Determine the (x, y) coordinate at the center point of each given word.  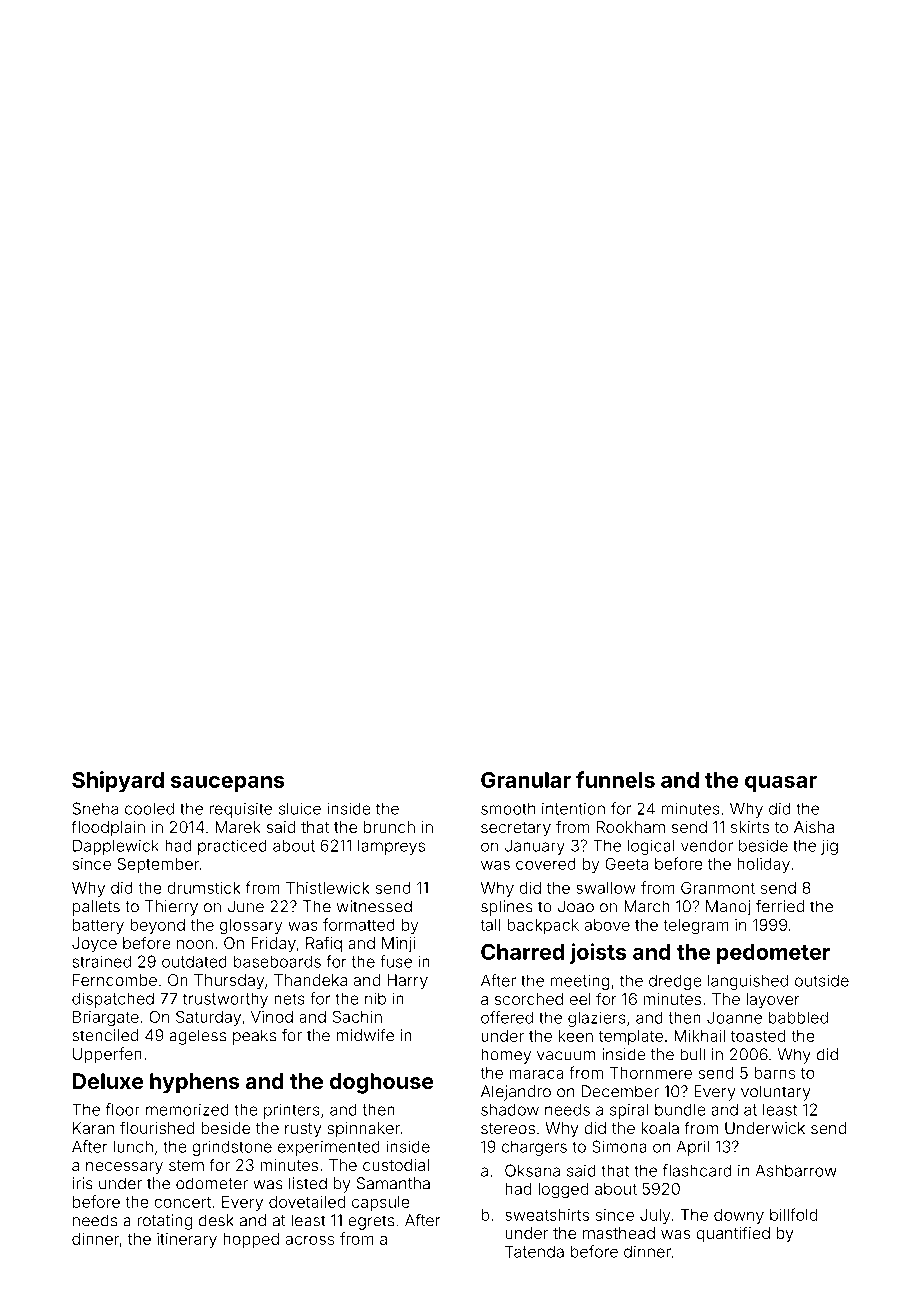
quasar (781, 784)
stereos (508, 1128)
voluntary (775, 1093)
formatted (359, 924)
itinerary (187, 1240)
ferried (780, 906)
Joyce (94, 945)
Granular (526, 780)
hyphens (195, 1083)
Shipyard (118, 781)
